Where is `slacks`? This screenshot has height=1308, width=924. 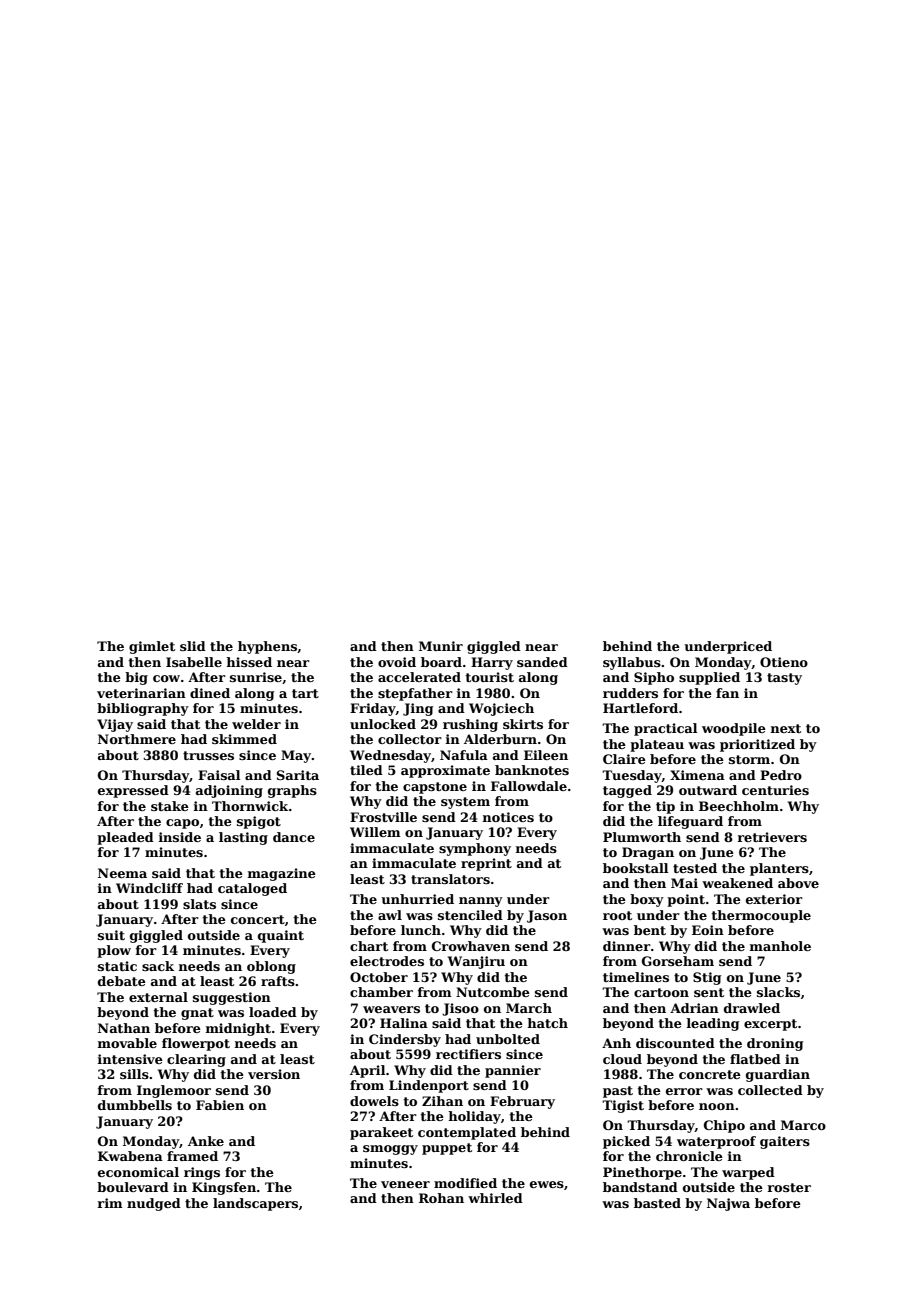
slacks is located at coordinates (778, 992).
